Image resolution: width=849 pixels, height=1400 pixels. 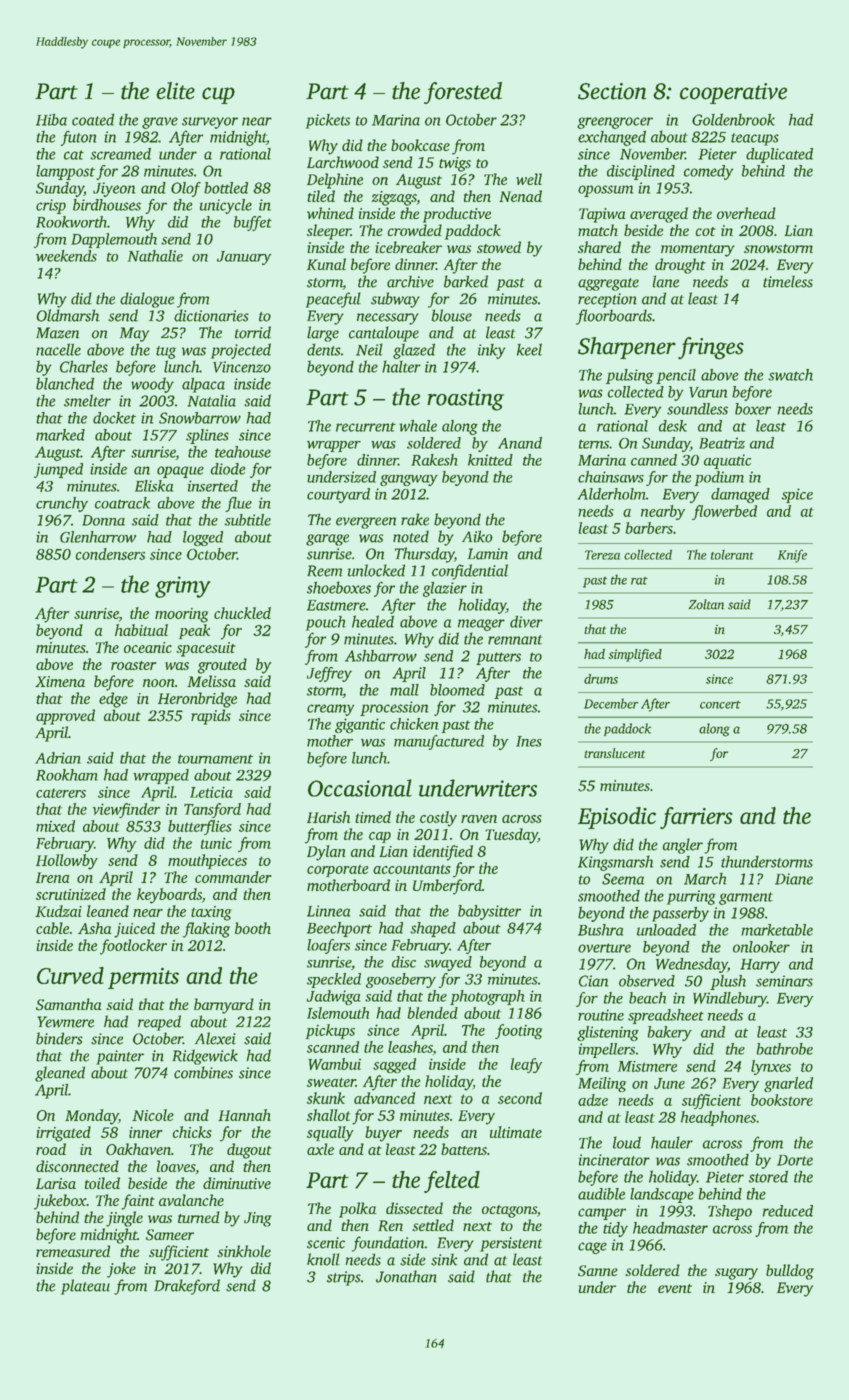 What do you see at coordinates (85, 1287) in the document?
I see `plateau` at bounding box center [85, 1287].
